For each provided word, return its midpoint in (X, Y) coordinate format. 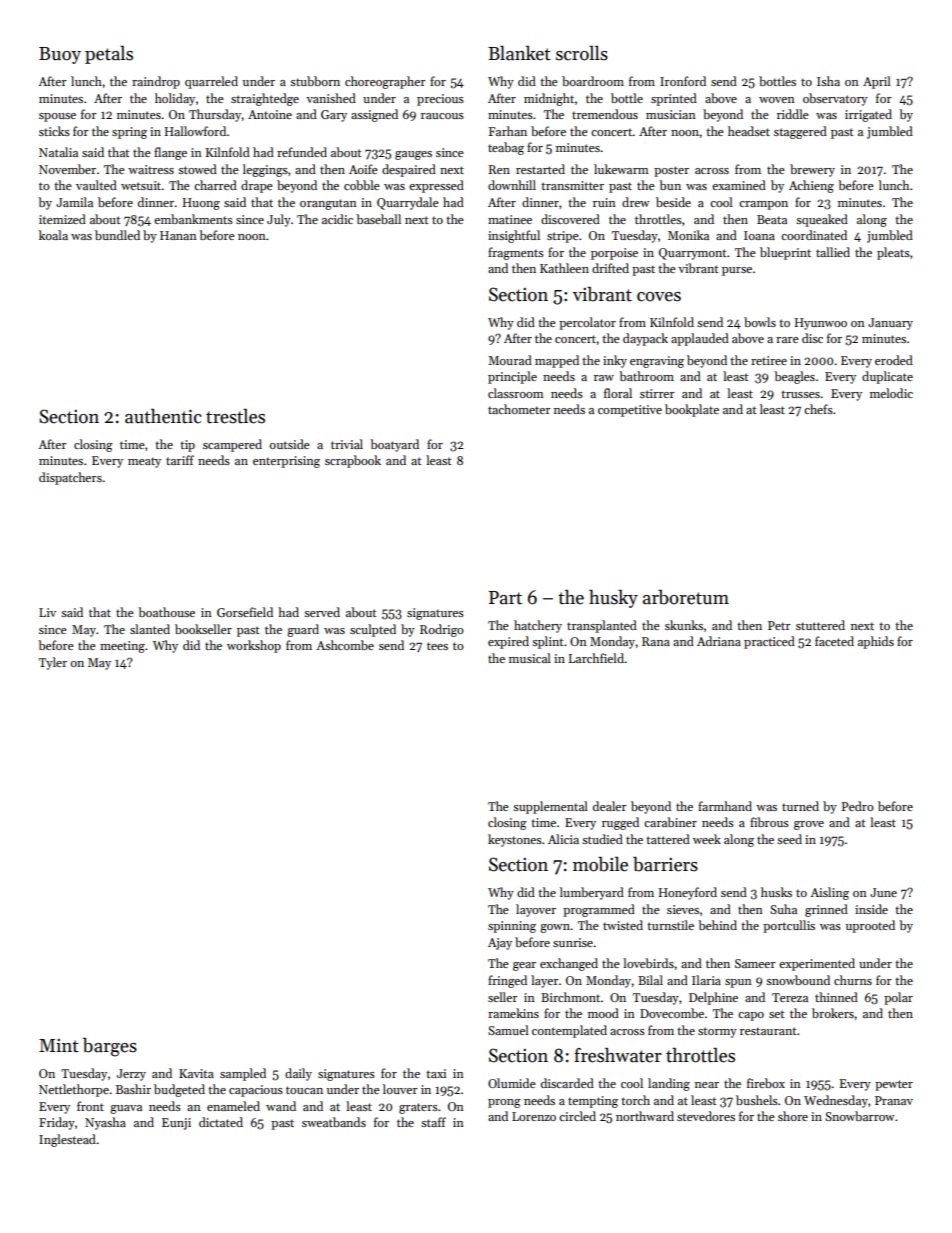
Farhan (508, 131)
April (877, 82)
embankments (193, 219)
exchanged (569, 964)
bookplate (692, 410)
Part (505, 598)
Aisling (829, 893)
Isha (828, 81)
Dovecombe (672, 1013)
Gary (334, 116)
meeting (122, 647)
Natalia (58, 152)
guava (126, 1109)
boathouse (166, 612)
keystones (515, 840)
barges (110, 1047)
